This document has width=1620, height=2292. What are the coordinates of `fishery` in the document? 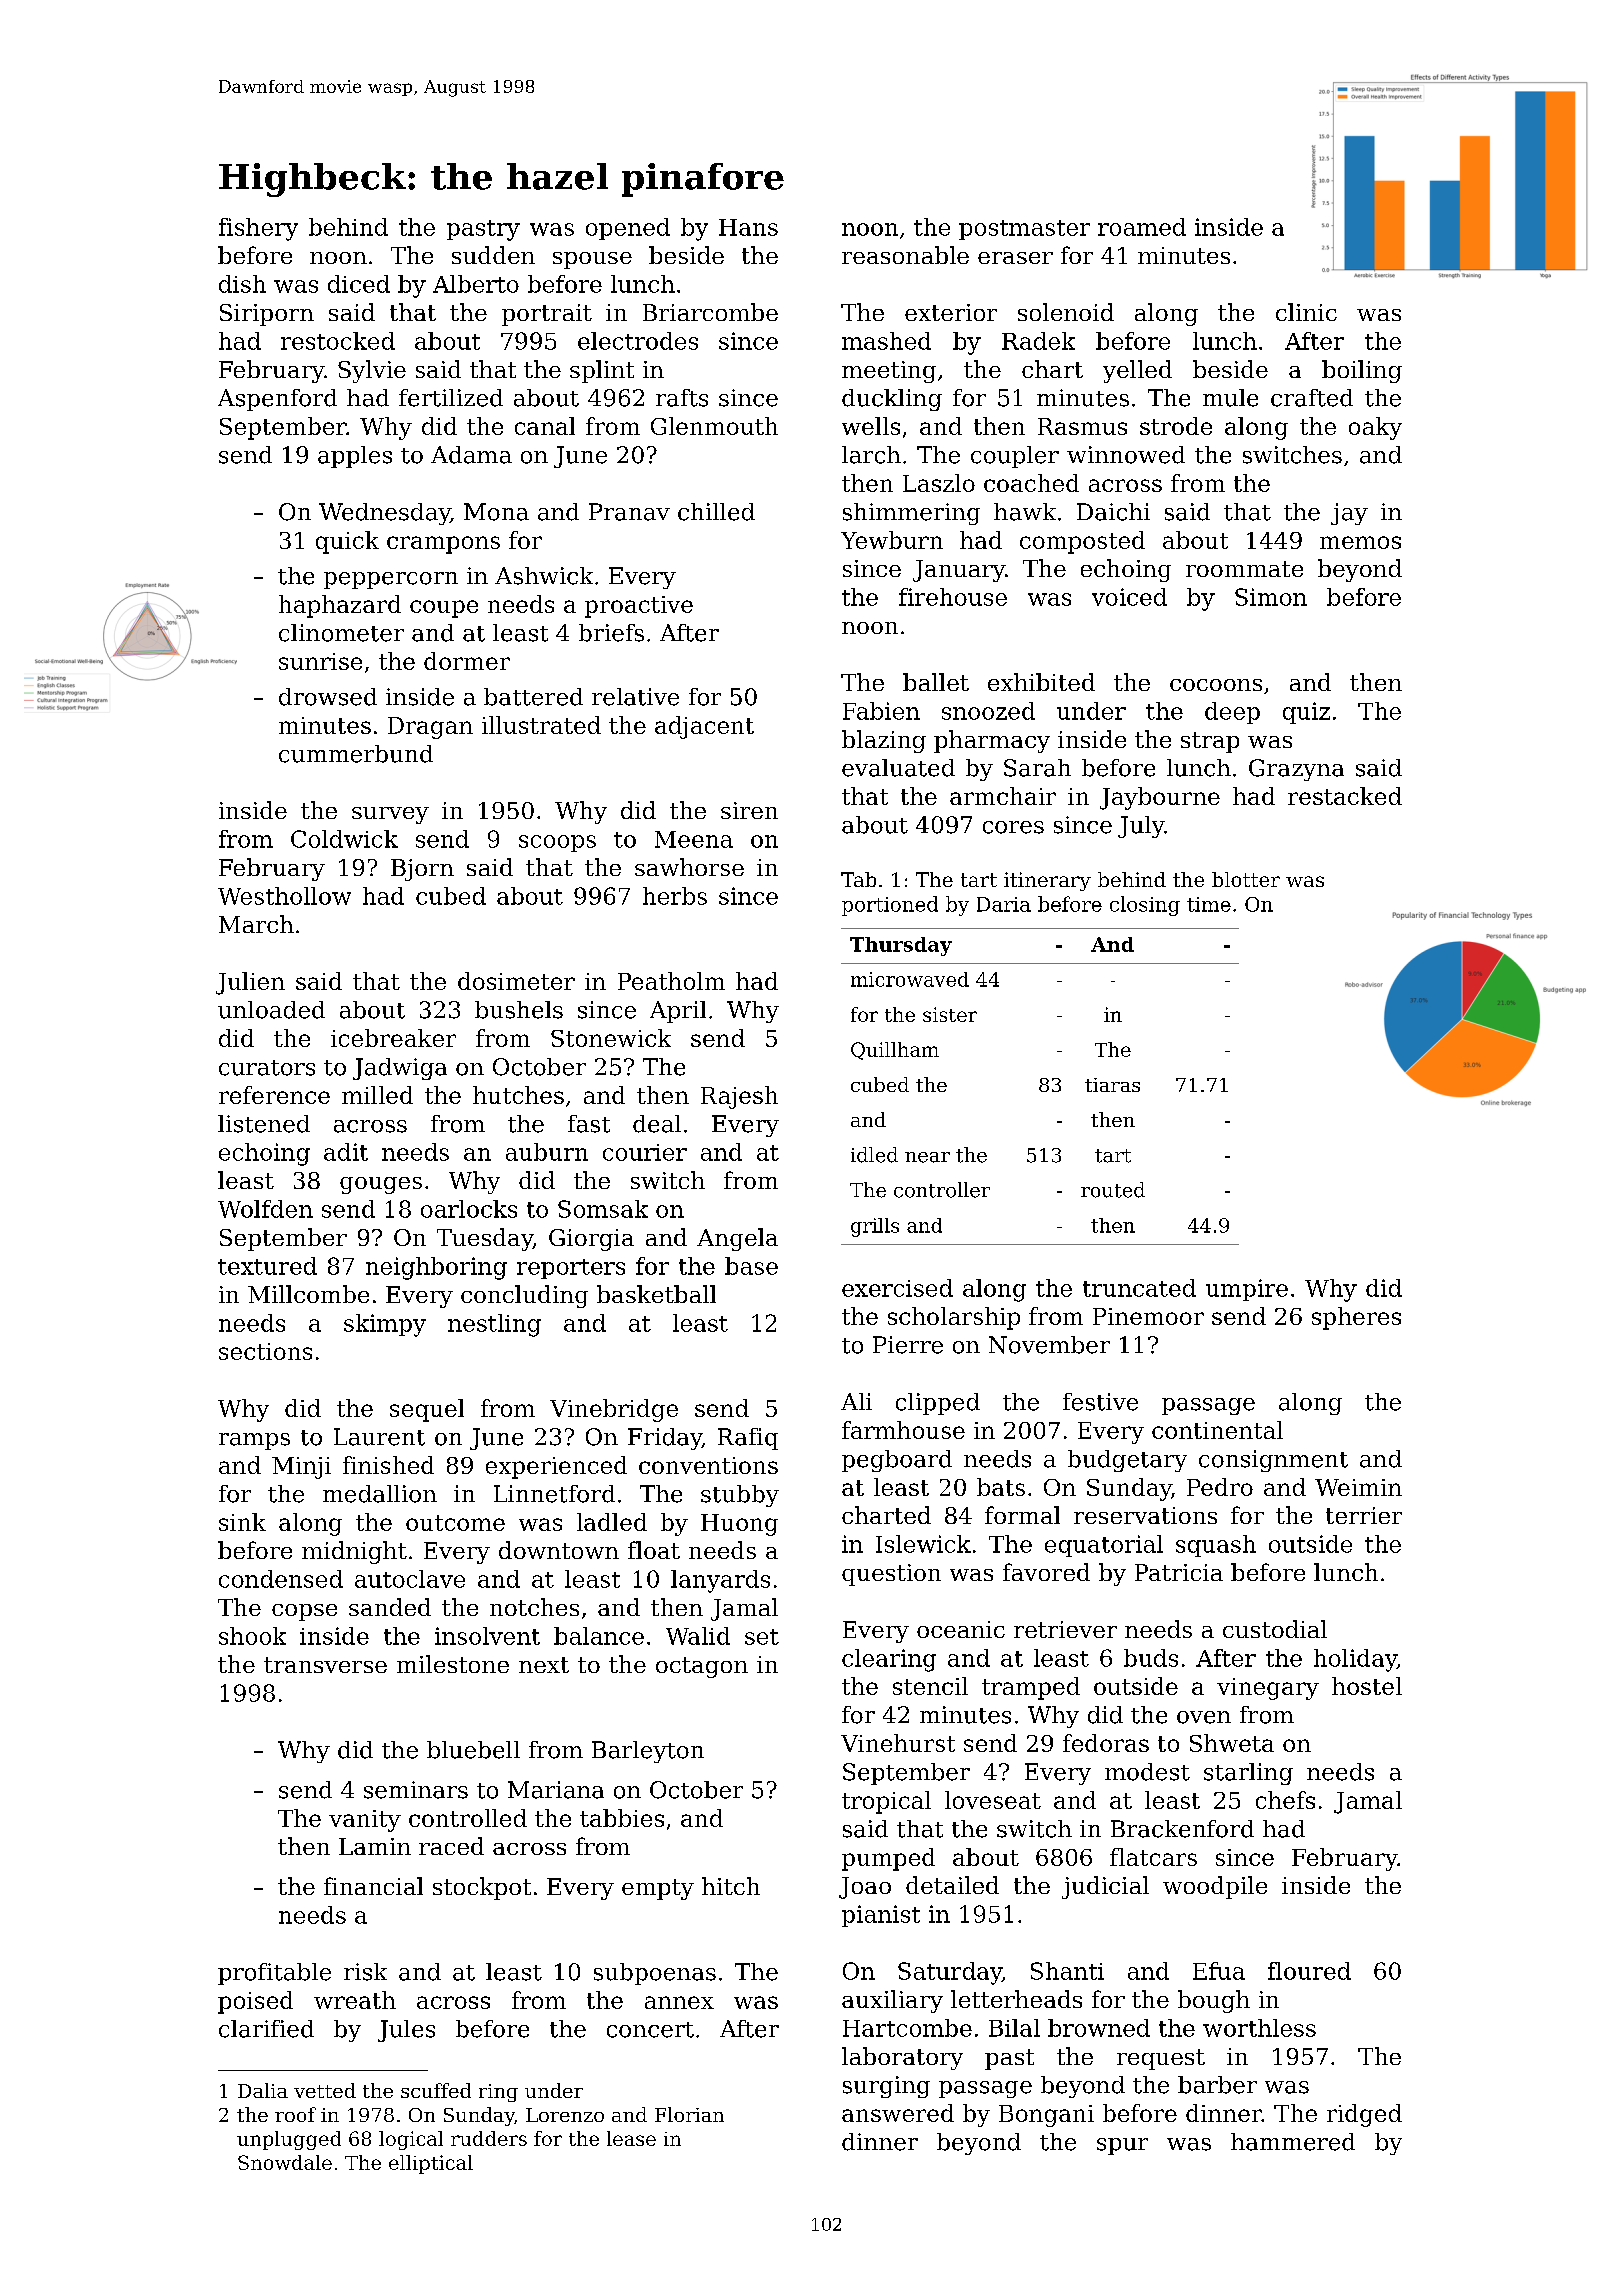 It's located at (258, 229).
